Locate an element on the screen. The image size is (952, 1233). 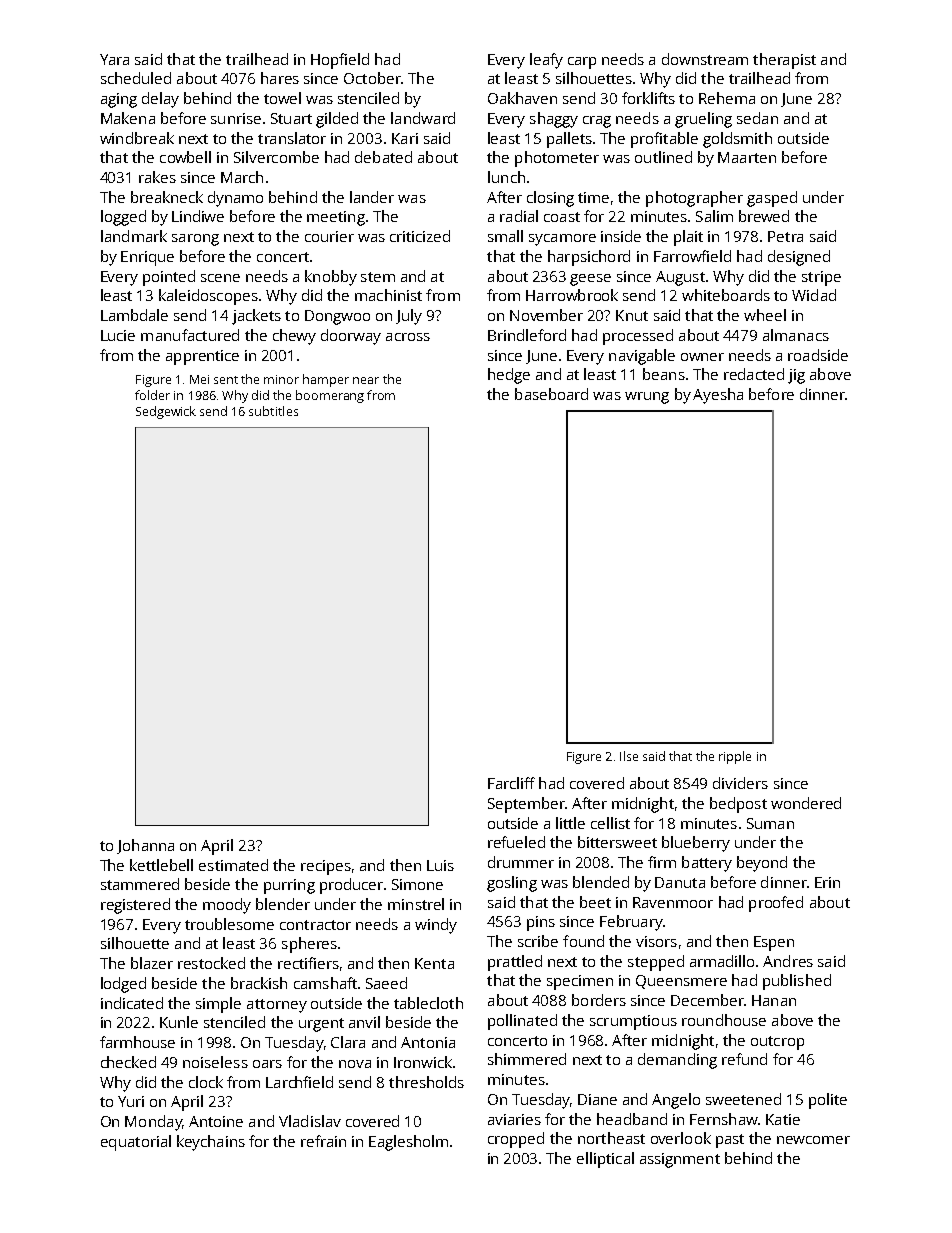
Sedgewick is located at coordinates (166, 412).
